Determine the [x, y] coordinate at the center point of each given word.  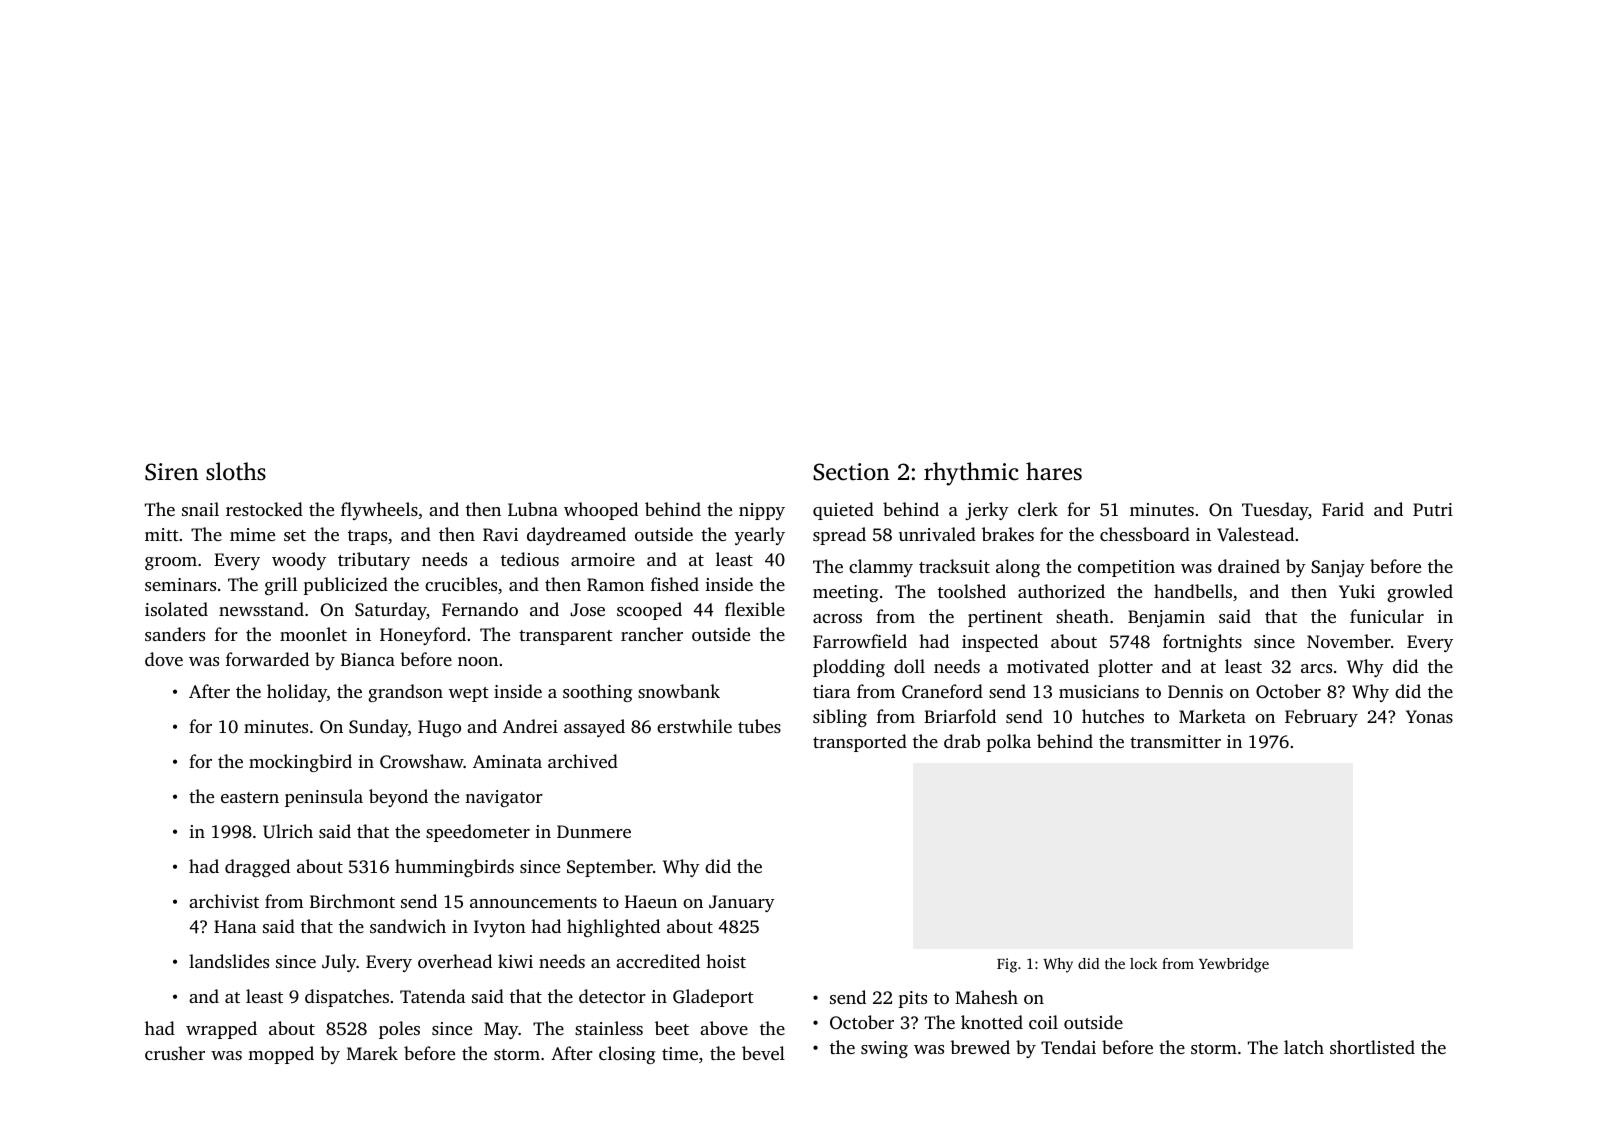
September [610, 868]
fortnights [1202, 643]
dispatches [347, 998]
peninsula [324, 798]
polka [1008, 743]
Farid [1343, 509]
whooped [601, 511]
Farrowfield [860, 641]
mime [252, 534]
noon [478, 661]
